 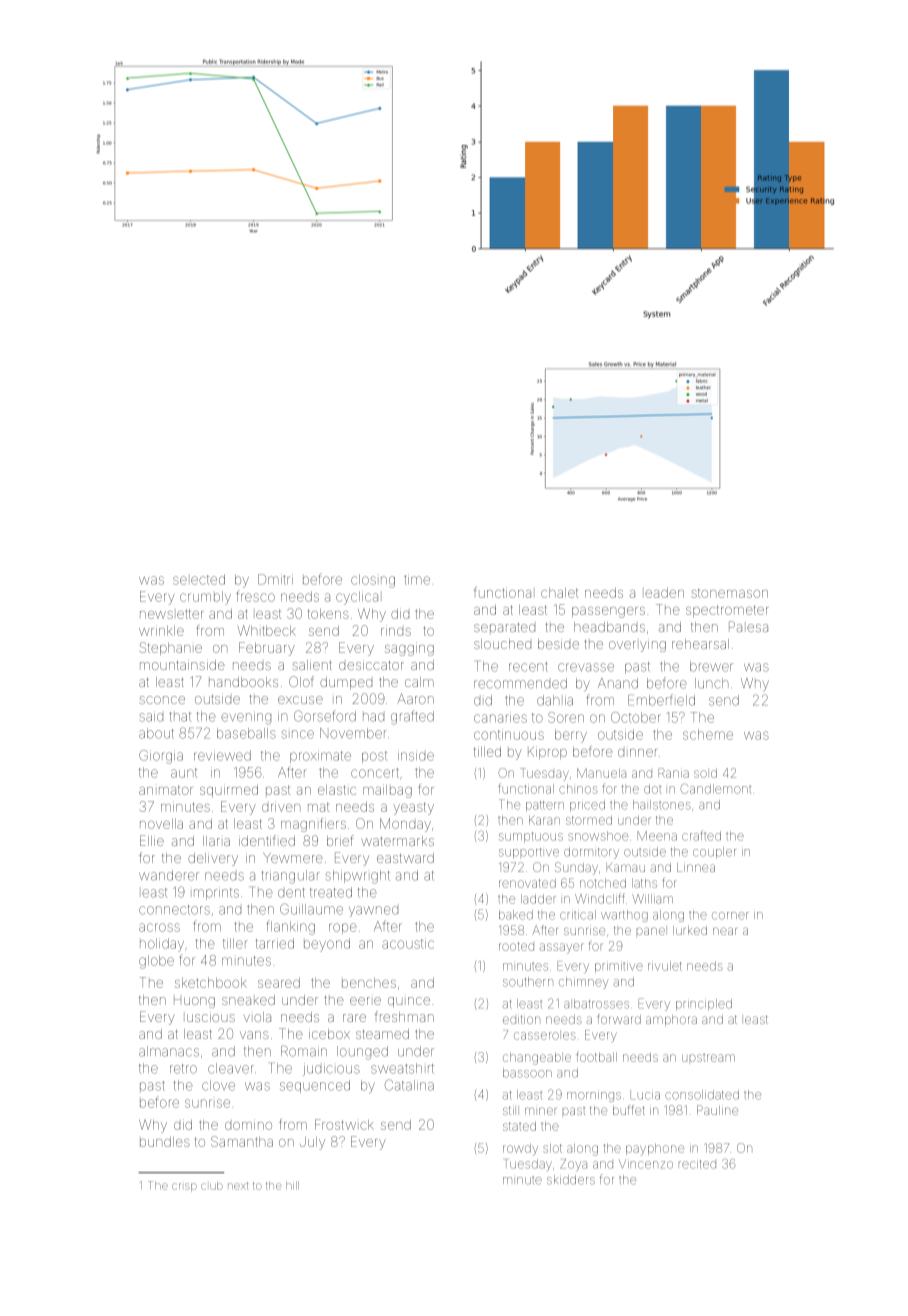 I want to click on separated, so click(x=504, y=627).
